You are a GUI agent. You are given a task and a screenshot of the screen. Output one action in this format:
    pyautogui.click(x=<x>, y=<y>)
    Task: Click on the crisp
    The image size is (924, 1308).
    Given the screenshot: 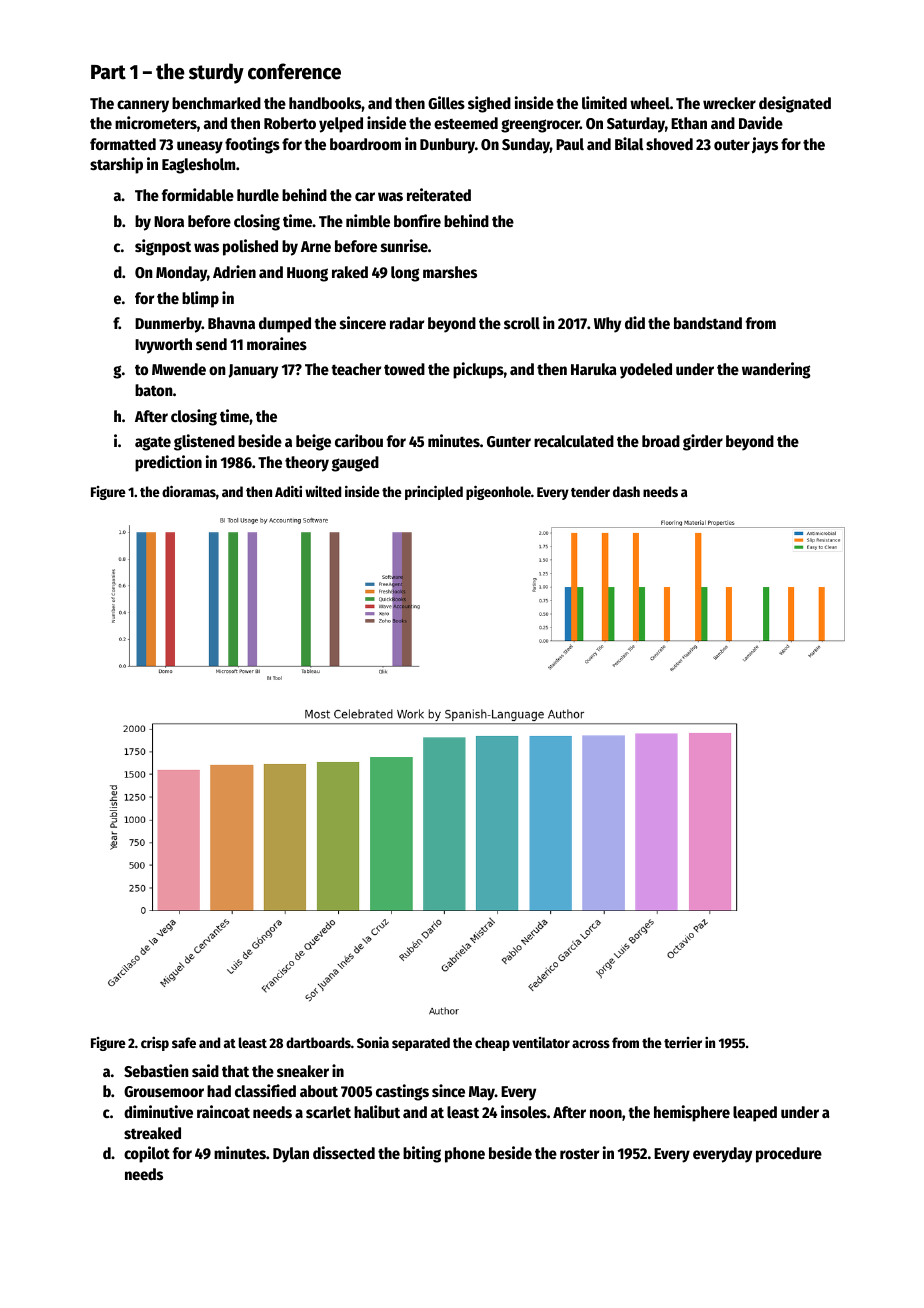 What is the action you would take?
    pyautogui.click(x=155, y=1044)
